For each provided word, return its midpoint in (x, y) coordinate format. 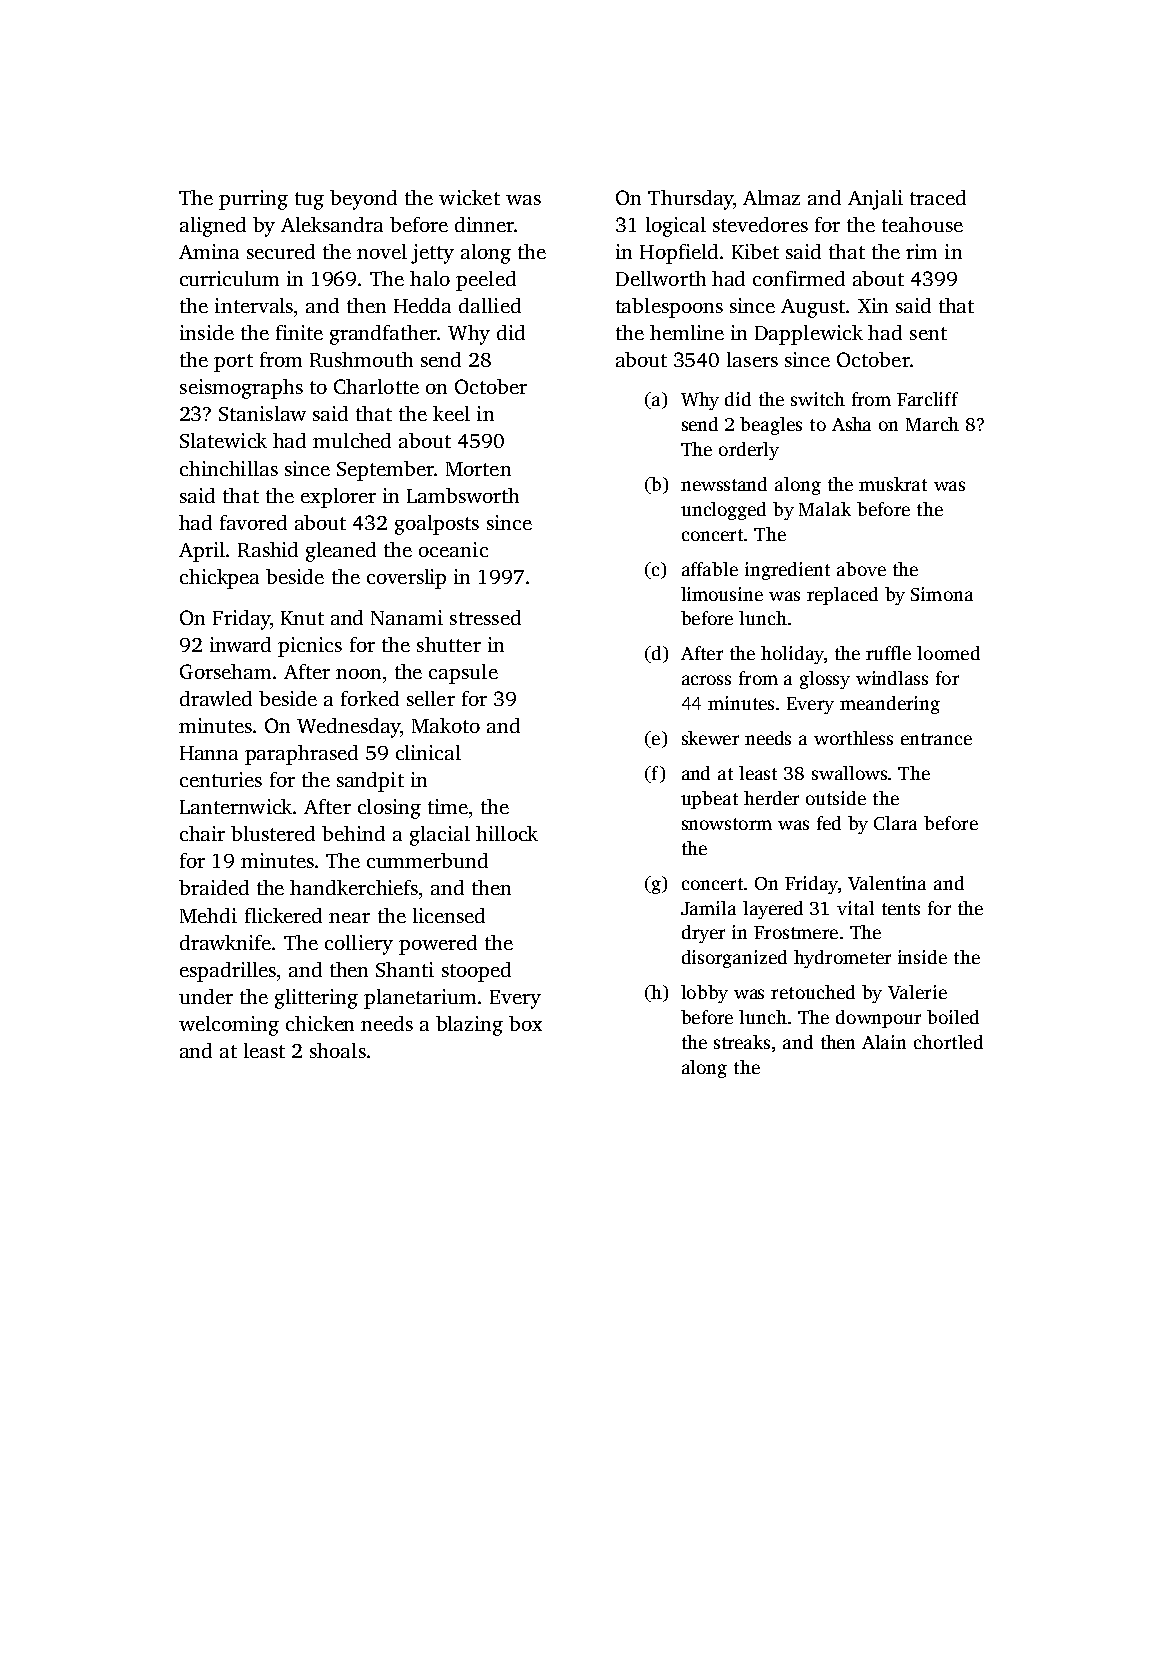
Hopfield (679, 254)
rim (921, 251)
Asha (851, 424)
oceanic (453, 549)
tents (901, 909)
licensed (449, 915)
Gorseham (225, 671)
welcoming (229, 1026)
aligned (213, 227)
